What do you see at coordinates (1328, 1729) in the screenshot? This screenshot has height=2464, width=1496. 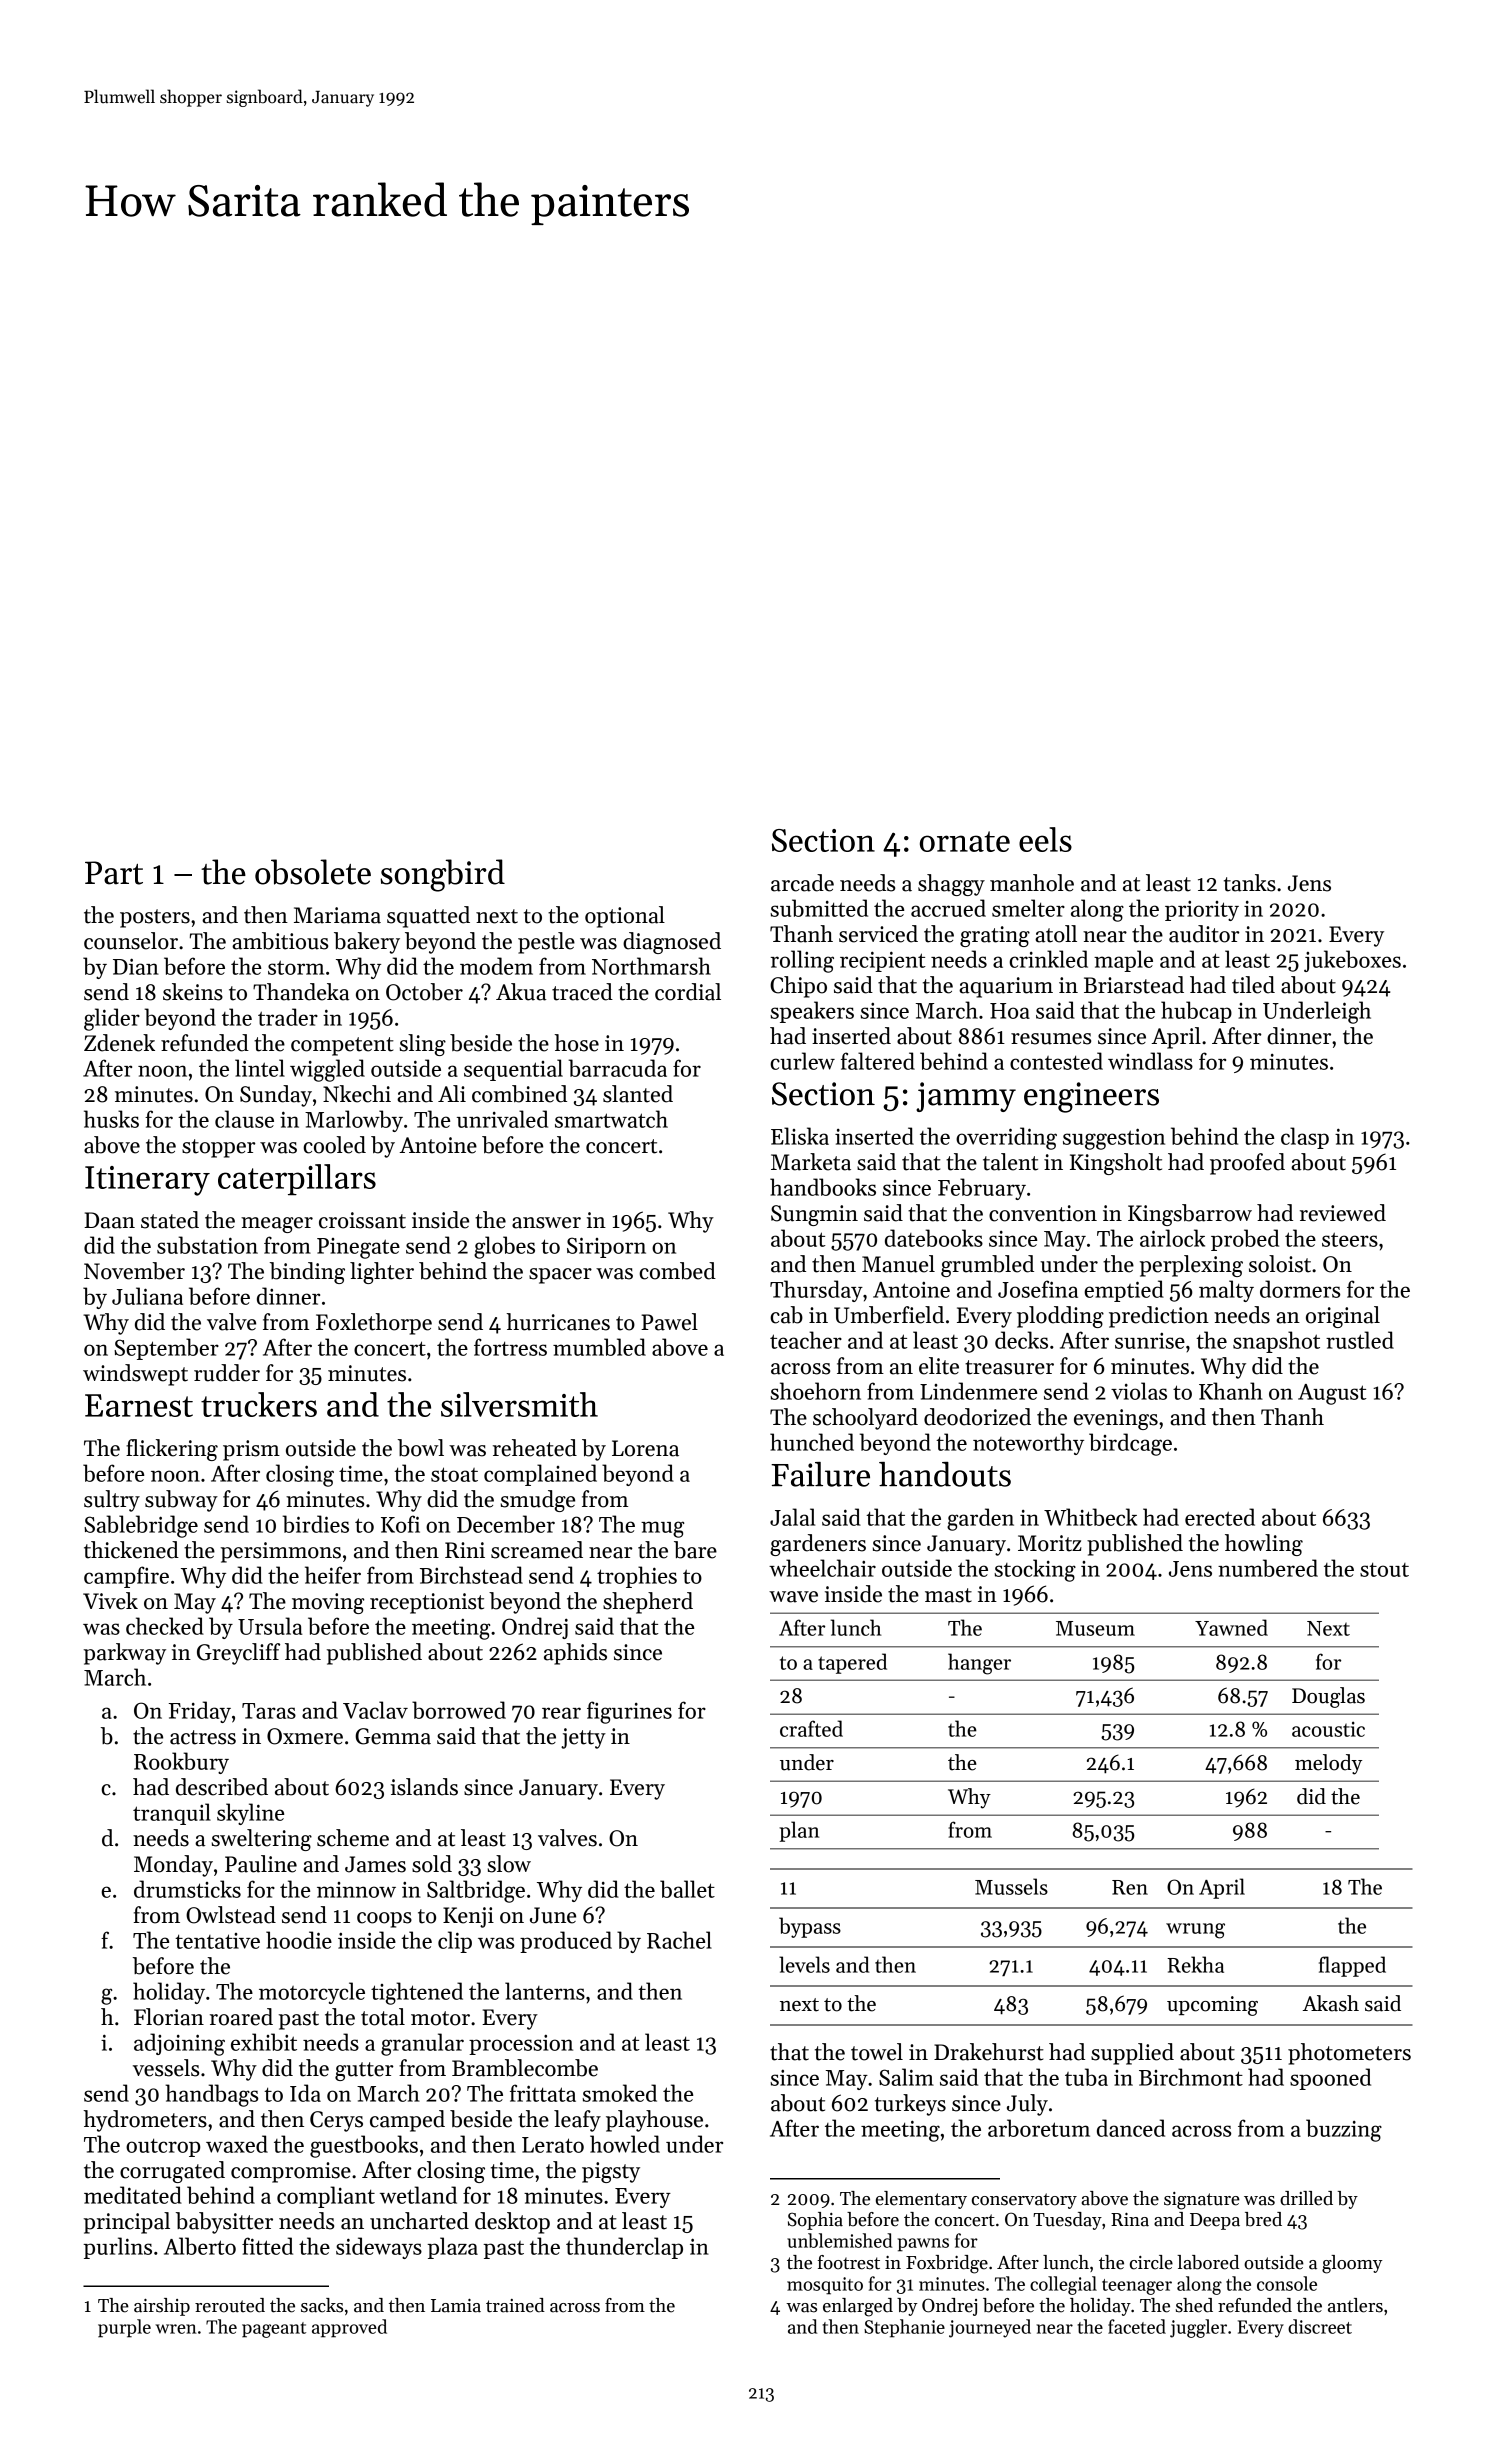 I see `acoustic` at bounding box center [1328, 1729].
